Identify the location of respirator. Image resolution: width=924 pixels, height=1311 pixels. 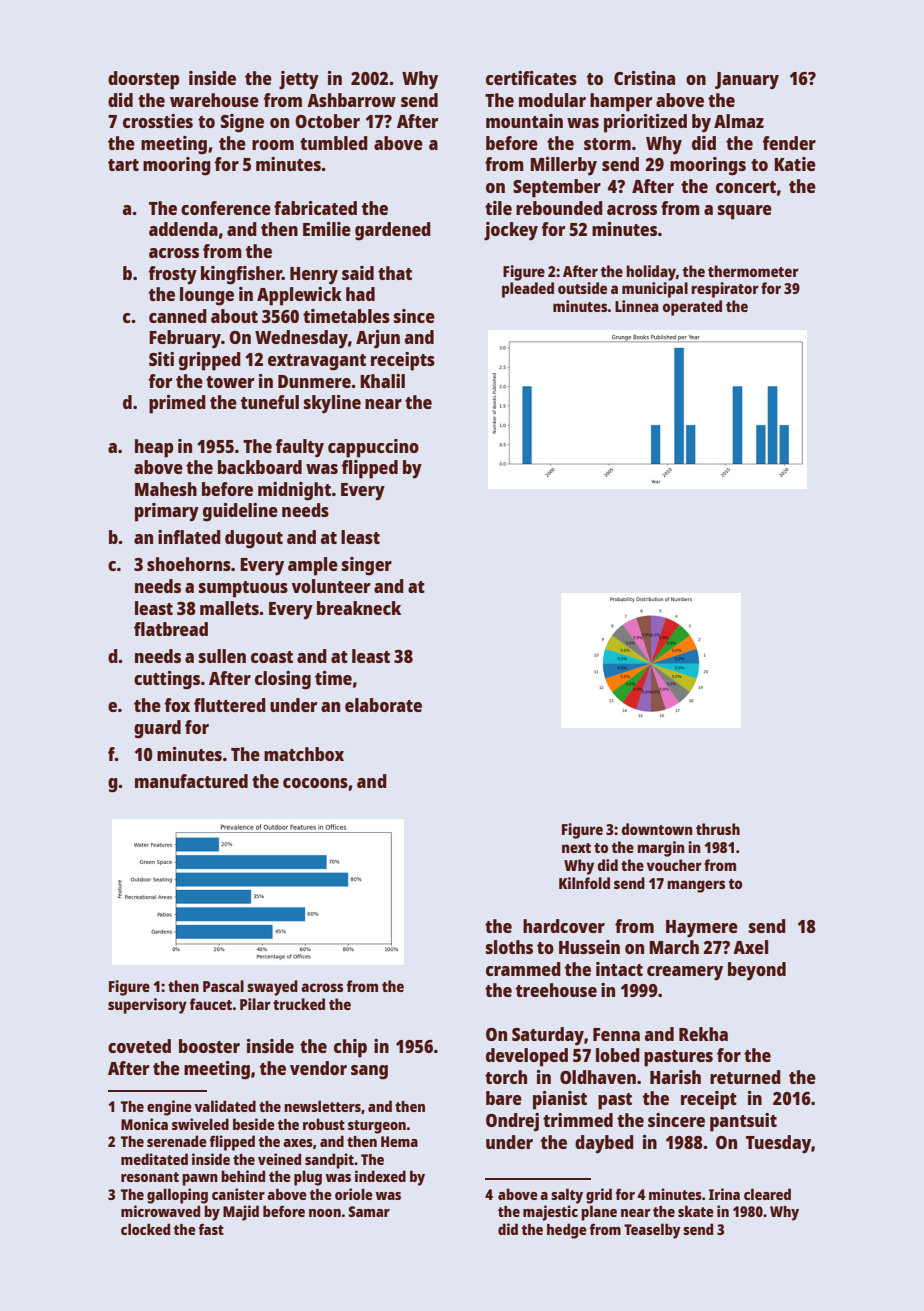
(725, 290).
